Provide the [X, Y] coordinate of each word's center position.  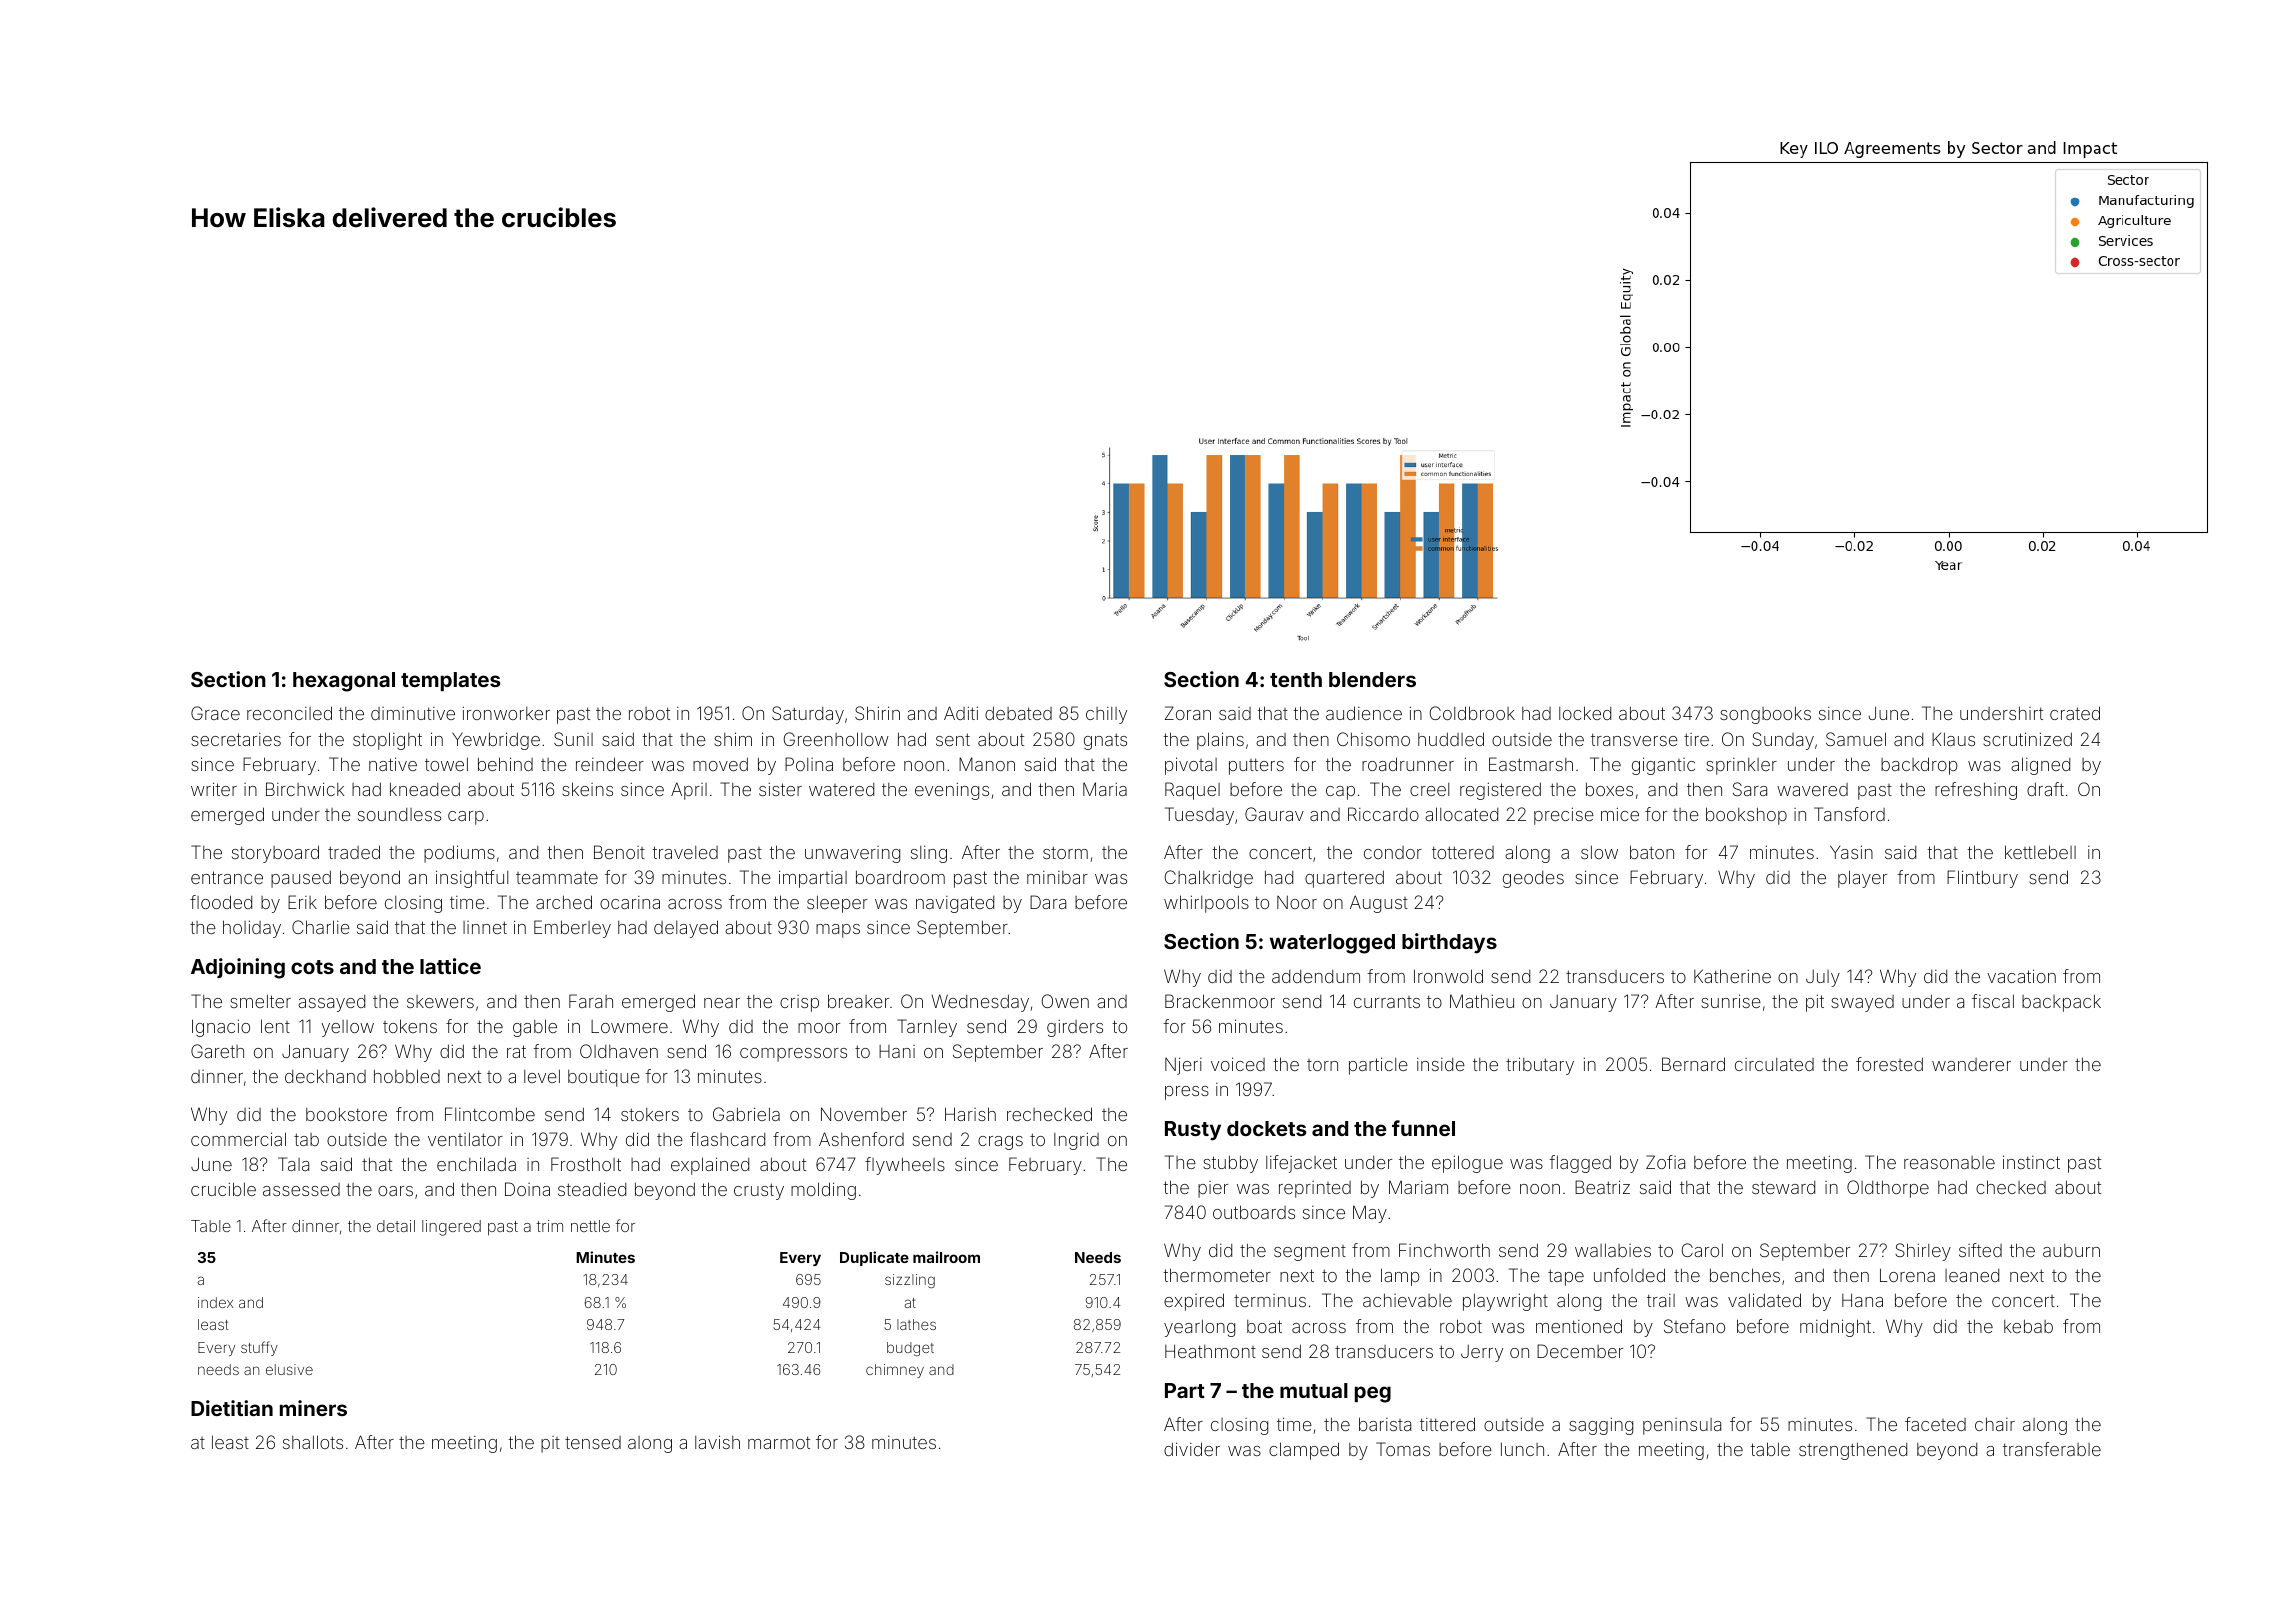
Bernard [1693, 1064]
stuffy [259, 1348]
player [1862, 879]
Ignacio [221, 1028]
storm [1065, 852]
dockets [1267, 1128]
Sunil [573, 739]
